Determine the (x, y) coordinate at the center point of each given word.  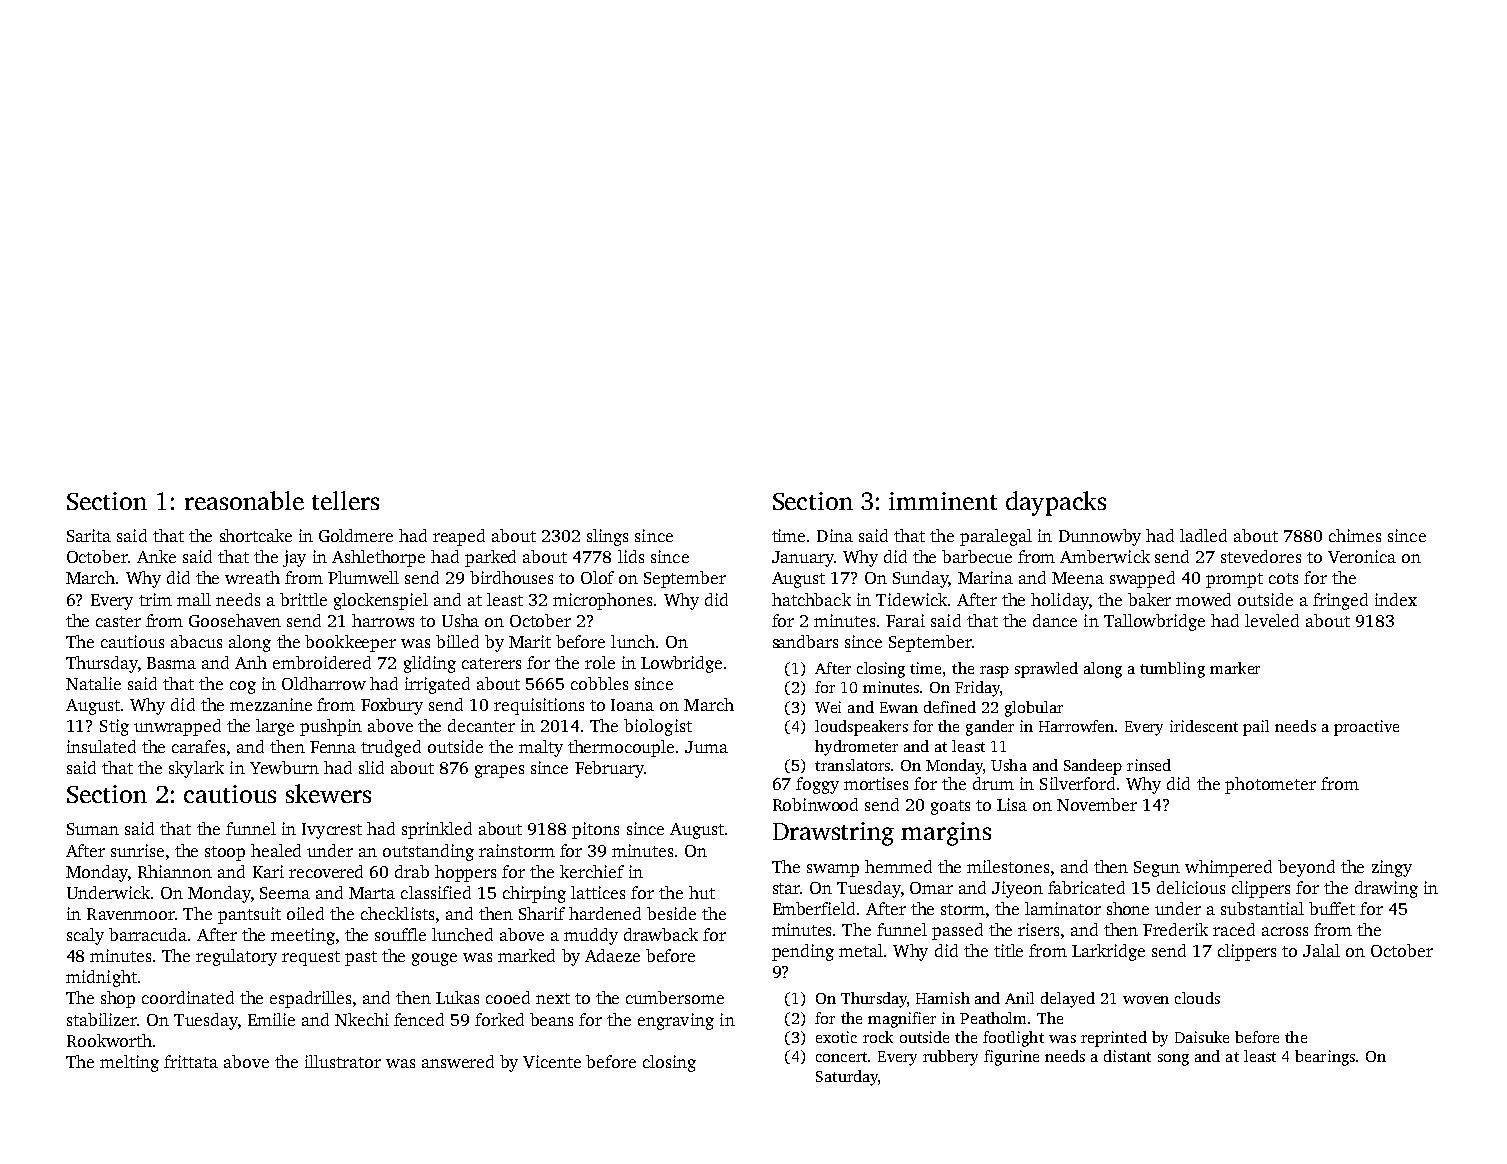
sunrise (137, 850)
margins (946, 834)
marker (1235, 668)
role (600, 662)
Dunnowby (1100, 537)
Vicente (552, 1061)
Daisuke (1202, 1037)
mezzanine (271, 704)
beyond (1306, 868)
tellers (345, 500)
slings (607, 537)
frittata (191, 1061)
